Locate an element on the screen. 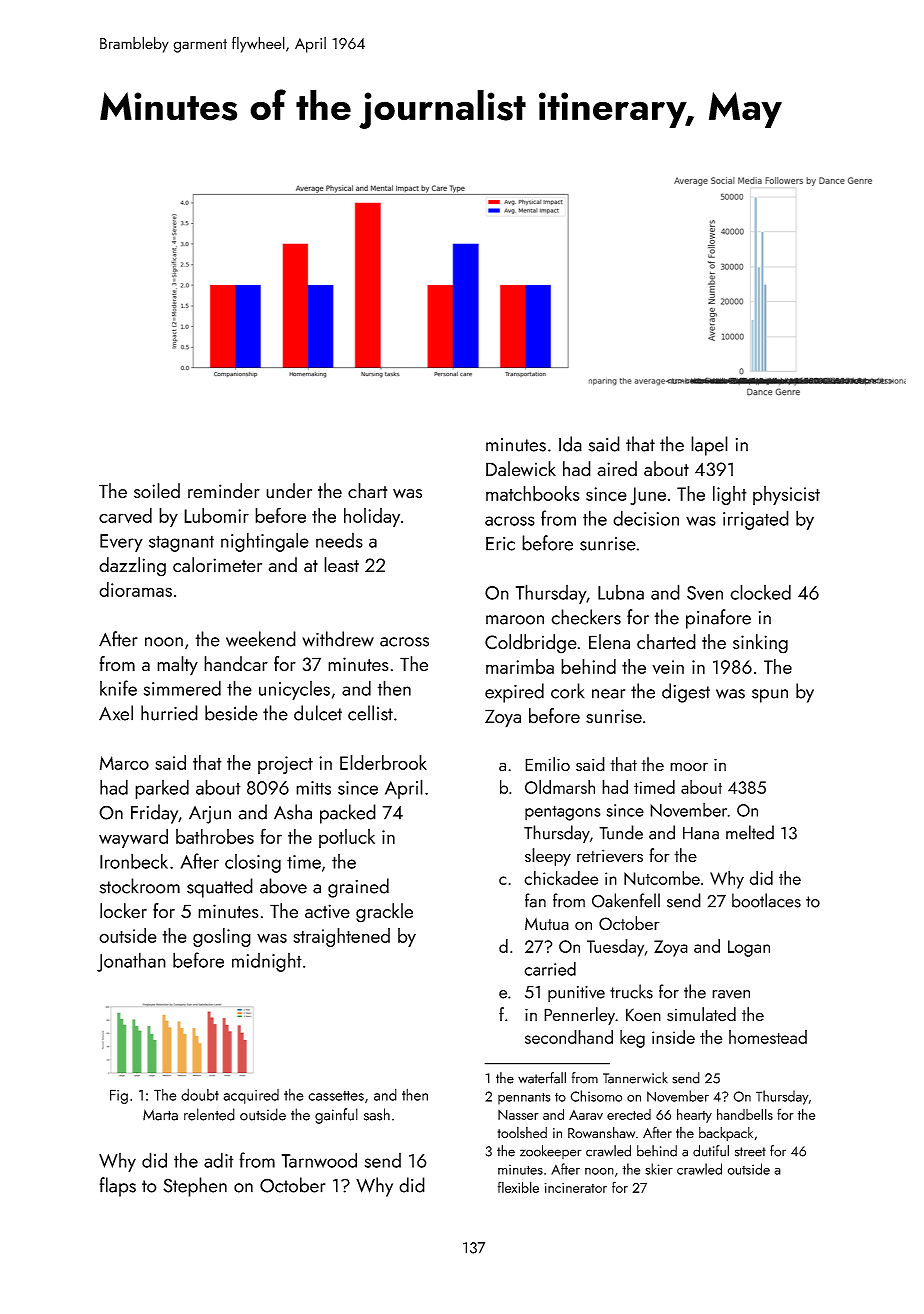 This screenshot has height=1314, width=924. secondhand is located at coordinates (569, 1037).
